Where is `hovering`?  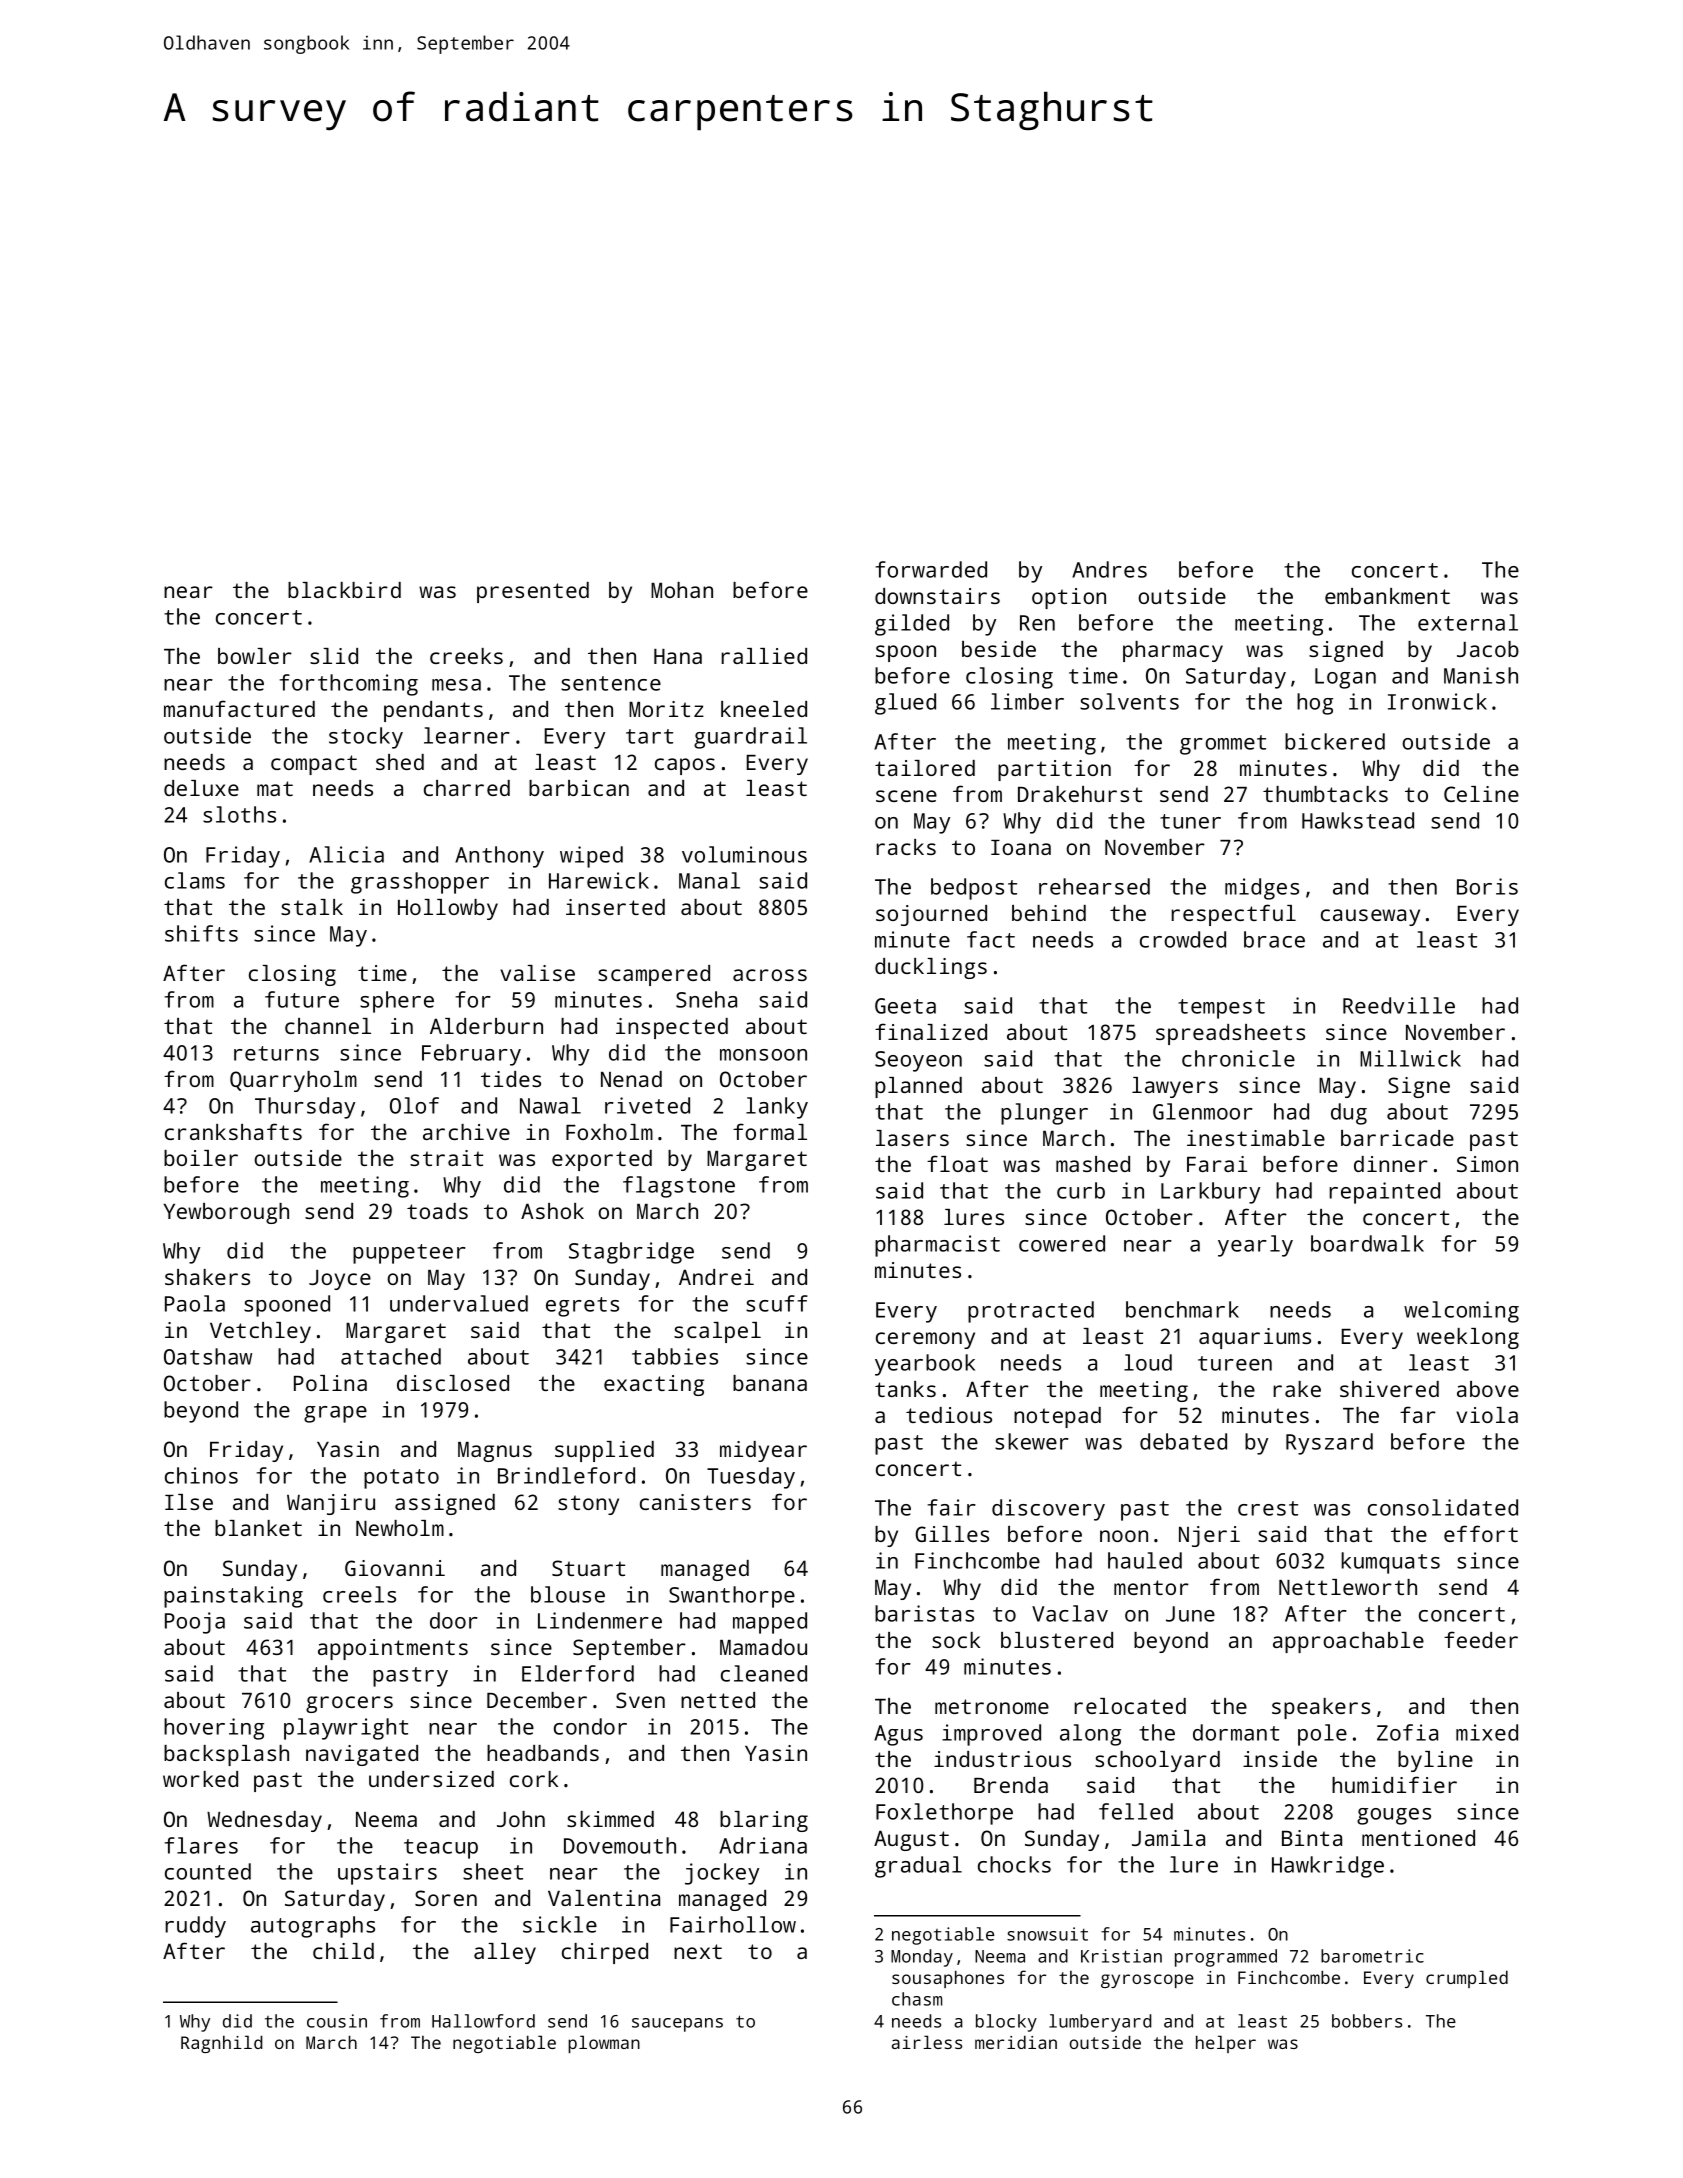 hovering is located at coordinates (214, 1729).
